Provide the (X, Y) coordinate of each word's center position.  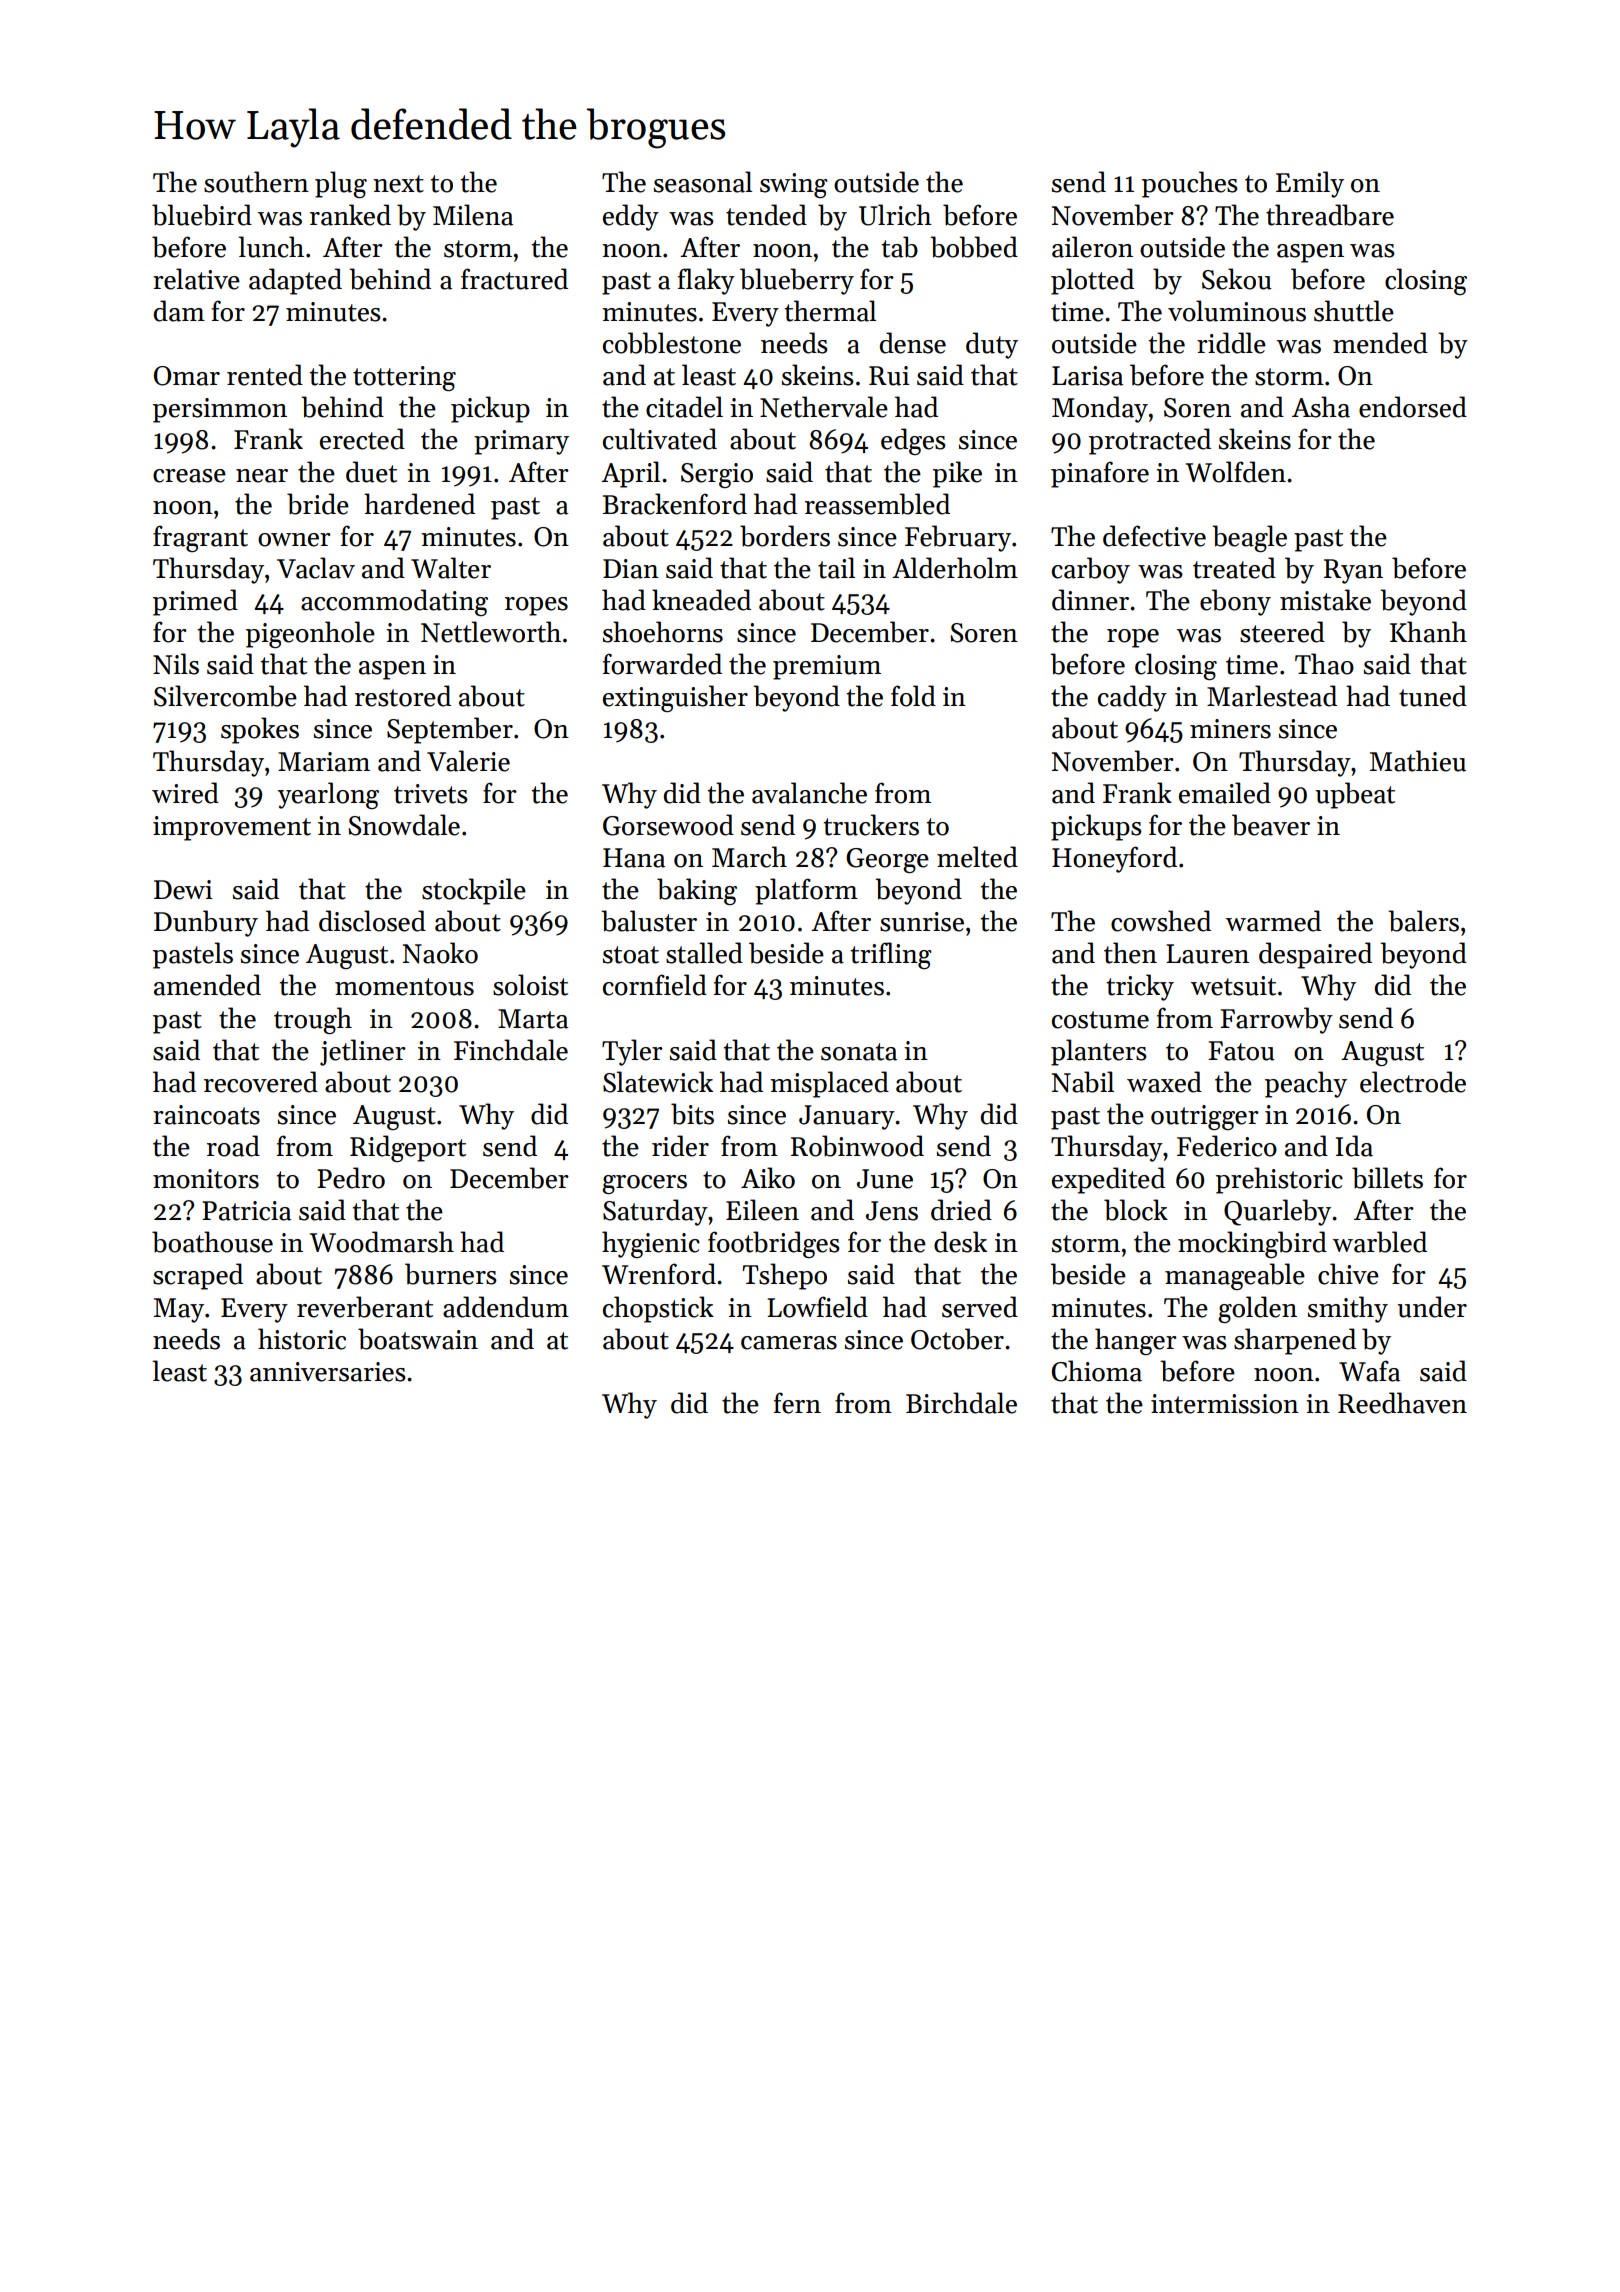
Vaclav (316, 568)
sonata (859, 1052)
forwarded (662, 664)
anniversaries (328, 1372)
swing (794, 185)
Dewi (183, 890)
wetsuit (1233, 986)
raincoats (206, 1115)
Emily (1310, 184)
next (398, 184)
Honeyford (1114, 859)
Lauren (1207, 954)
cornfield (655, 985)
